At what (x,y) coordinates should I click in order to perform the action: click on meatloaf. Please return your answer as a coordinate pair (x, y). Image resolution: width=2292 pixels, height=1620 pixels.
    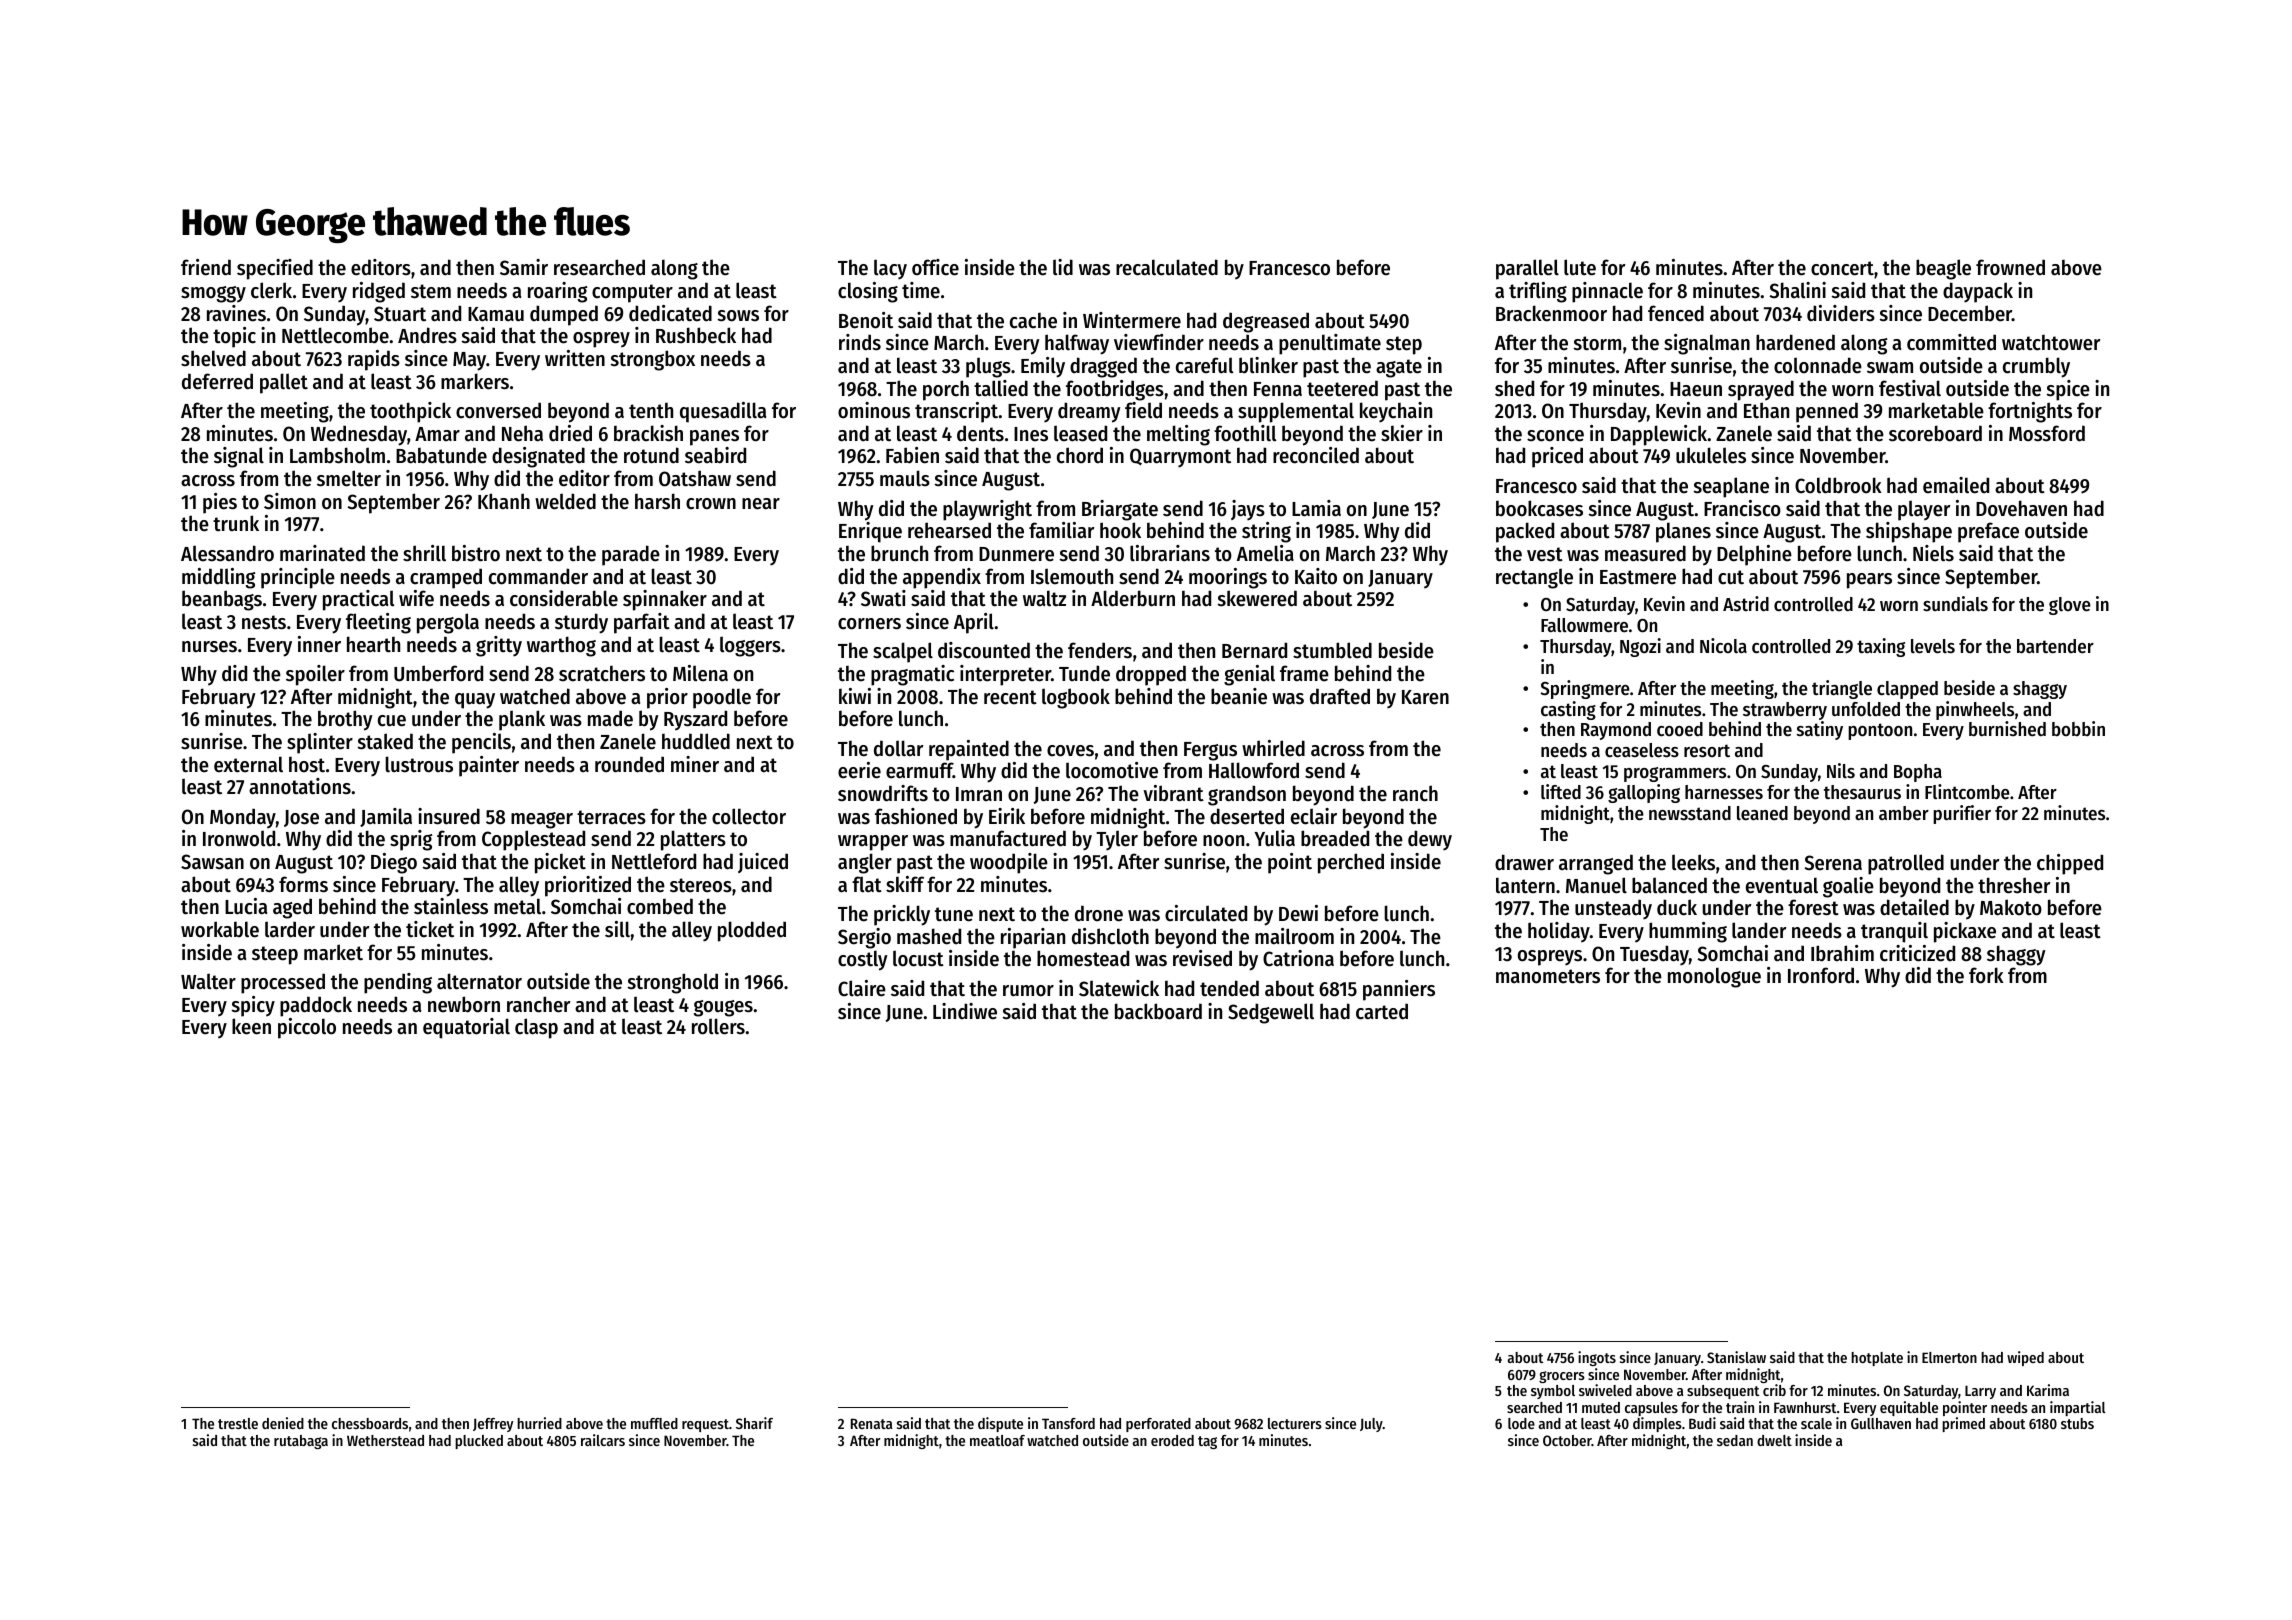
    Looking at the image, I should click on (997, 1440).
